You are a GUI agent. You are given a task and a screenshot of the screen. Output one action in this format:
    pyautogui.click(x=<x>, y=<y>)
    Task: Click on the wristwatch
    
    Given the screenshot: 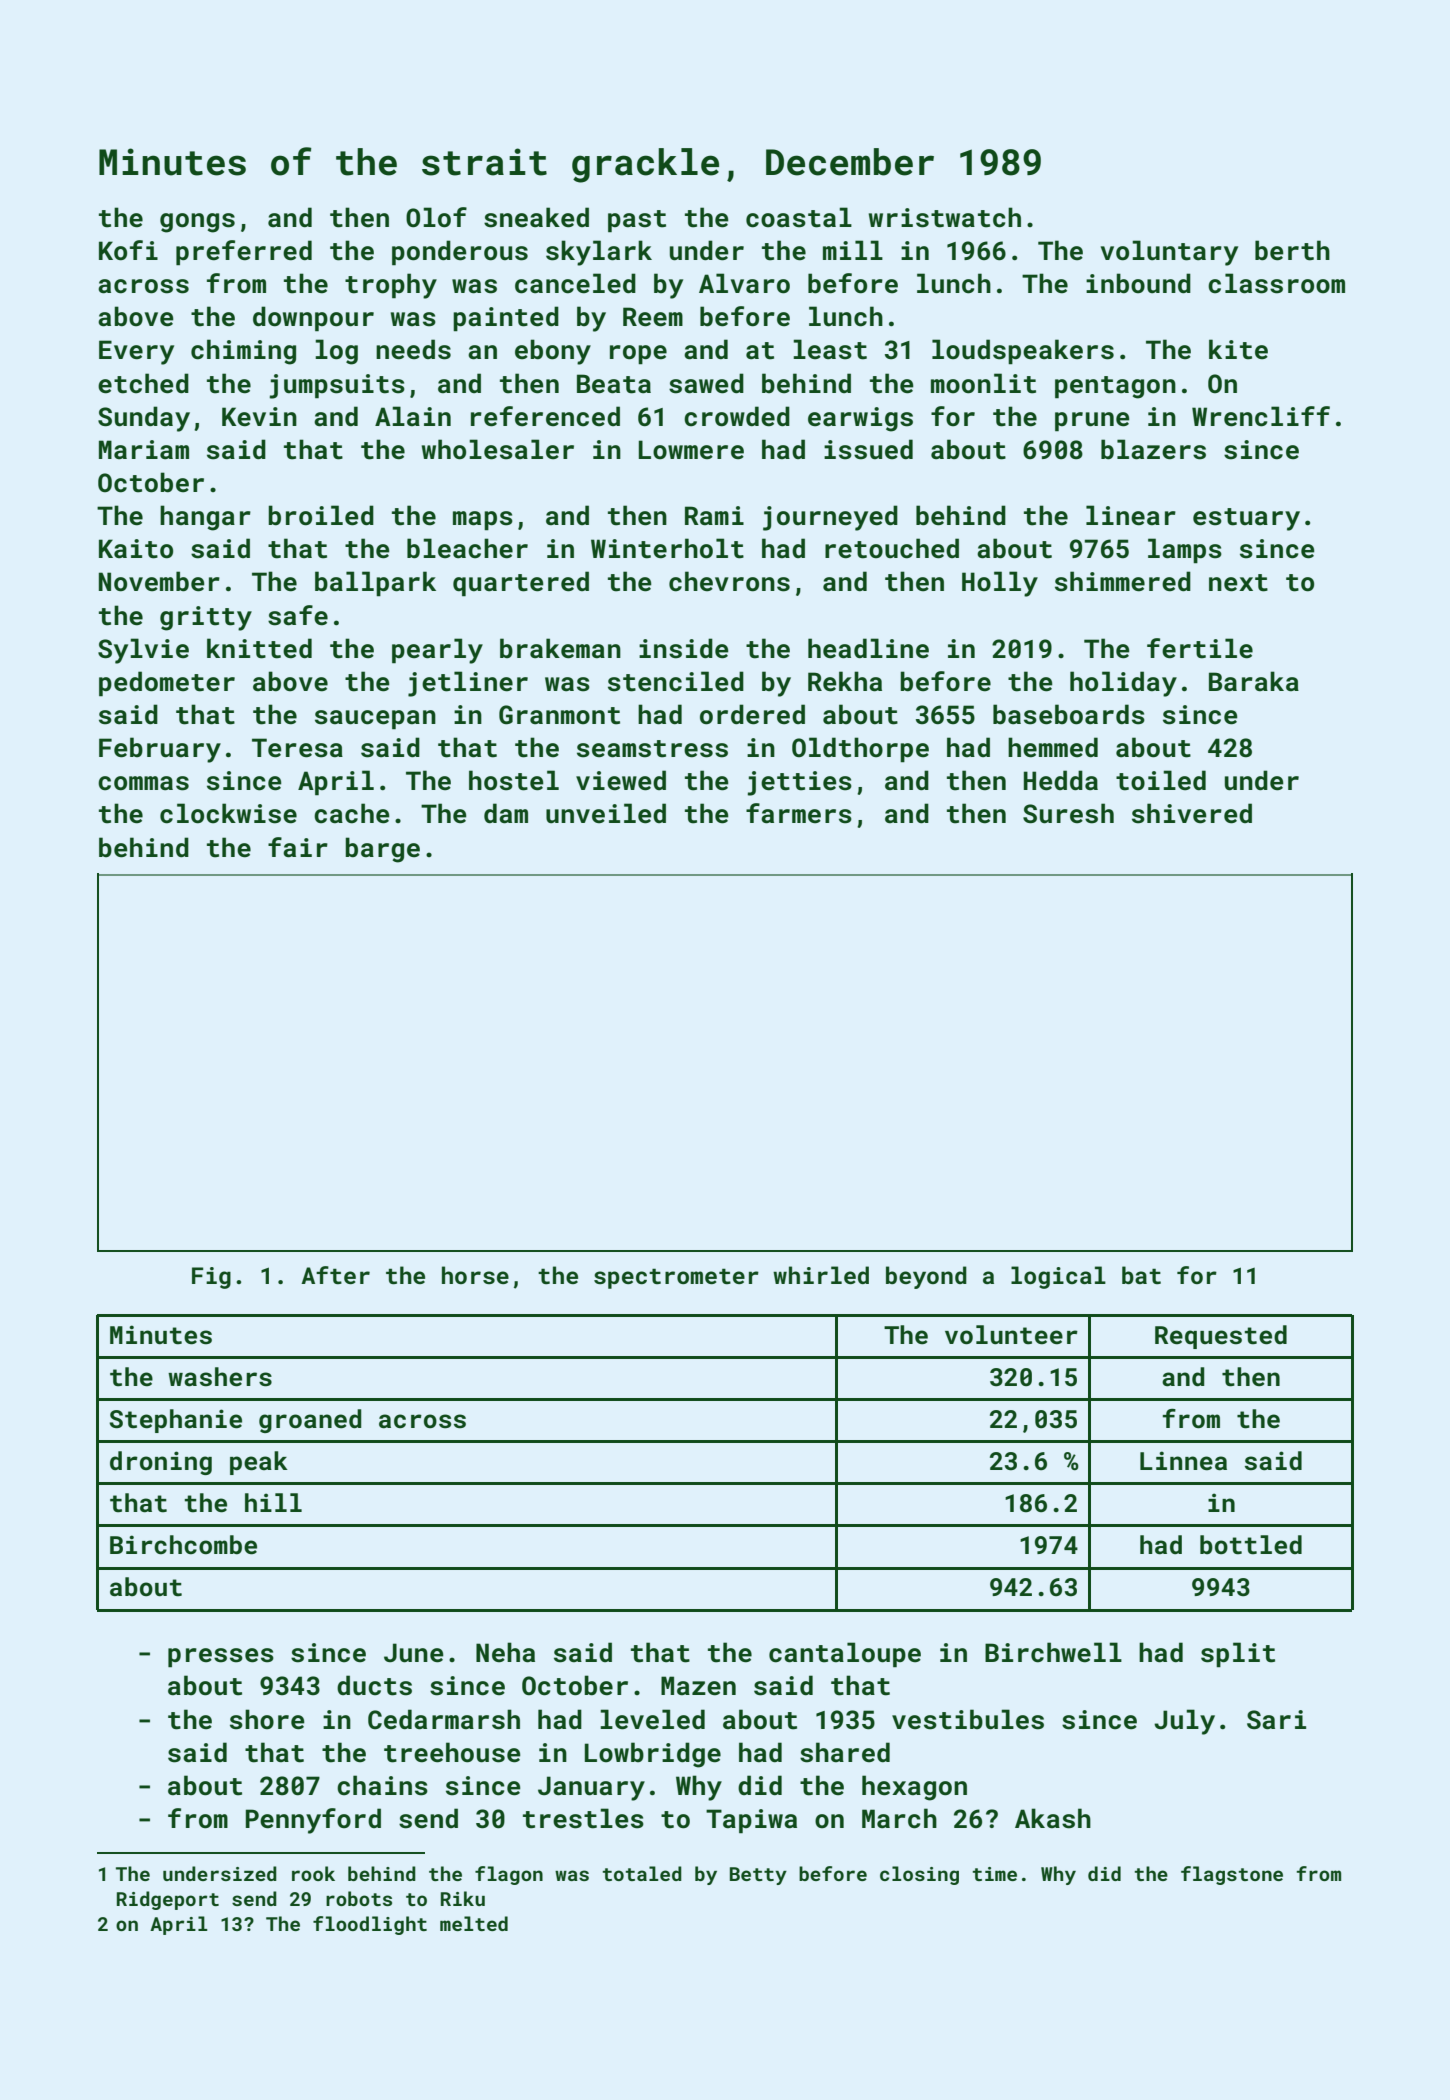 What is the action you would take?
    pyautogui.click(x=945, y=217)
